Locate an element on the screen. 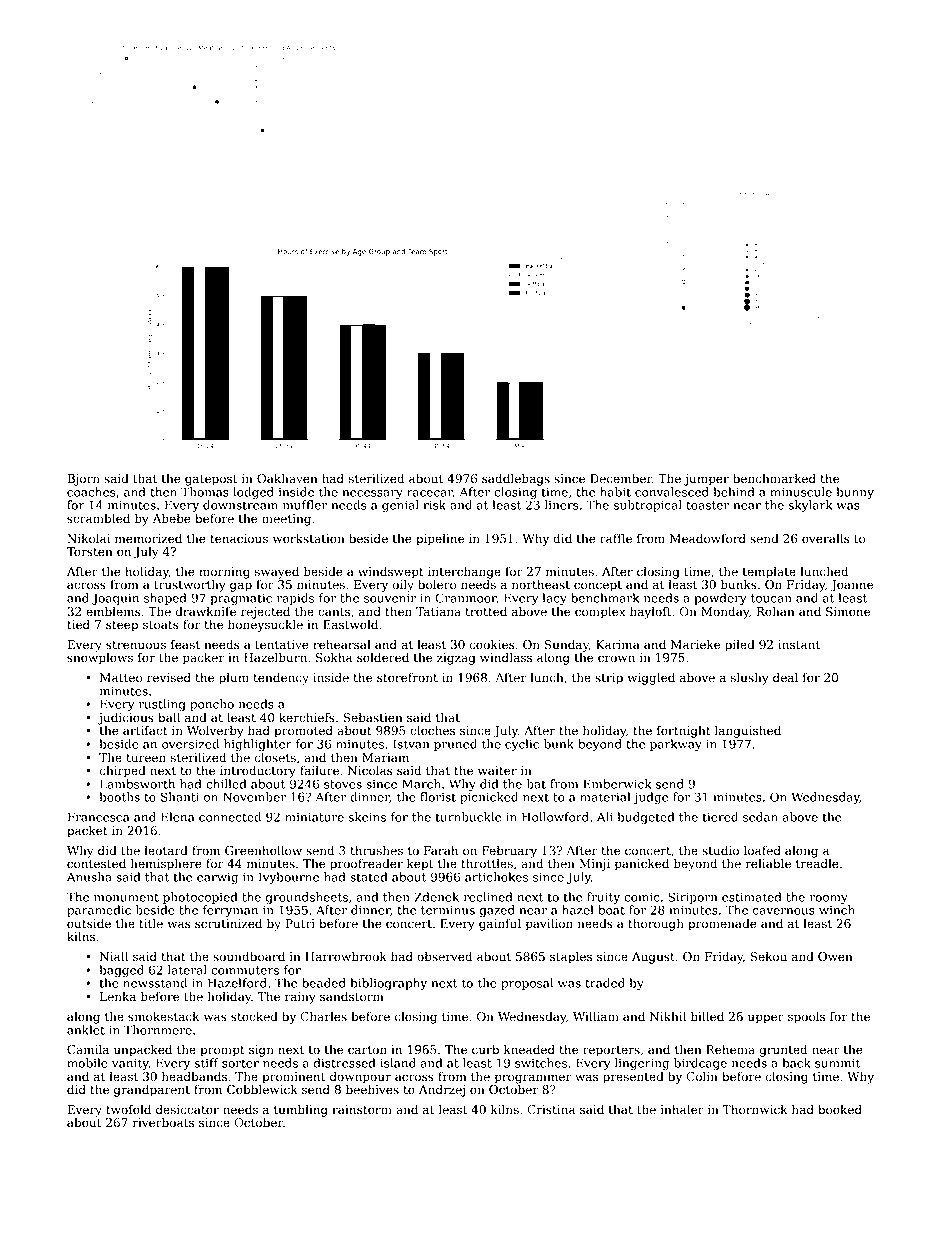 This screenshot has height=1233, width=952. skylark is located at coordinates (810, 506).
